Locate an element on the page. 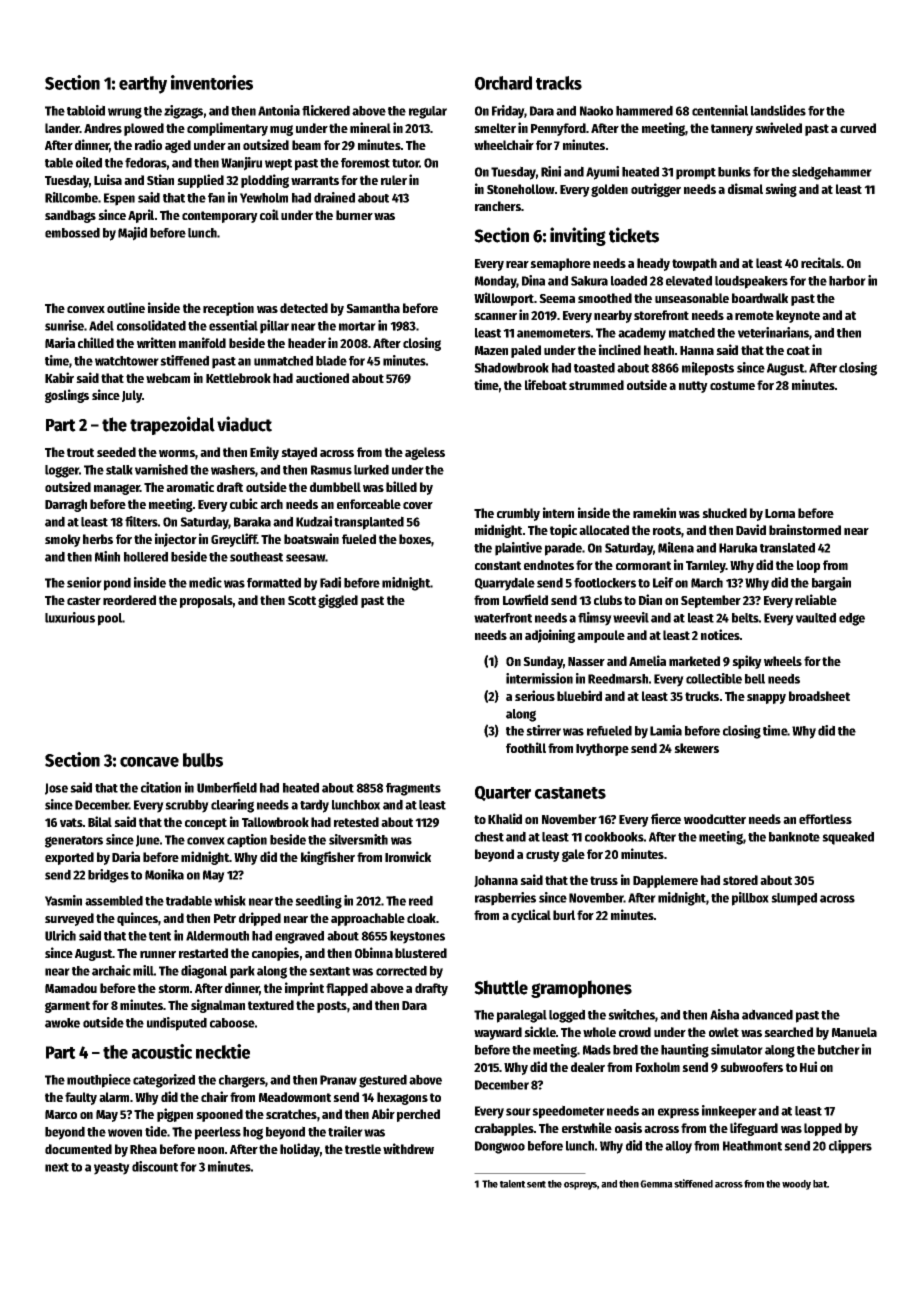  April is located at coordinates (141, 216).
